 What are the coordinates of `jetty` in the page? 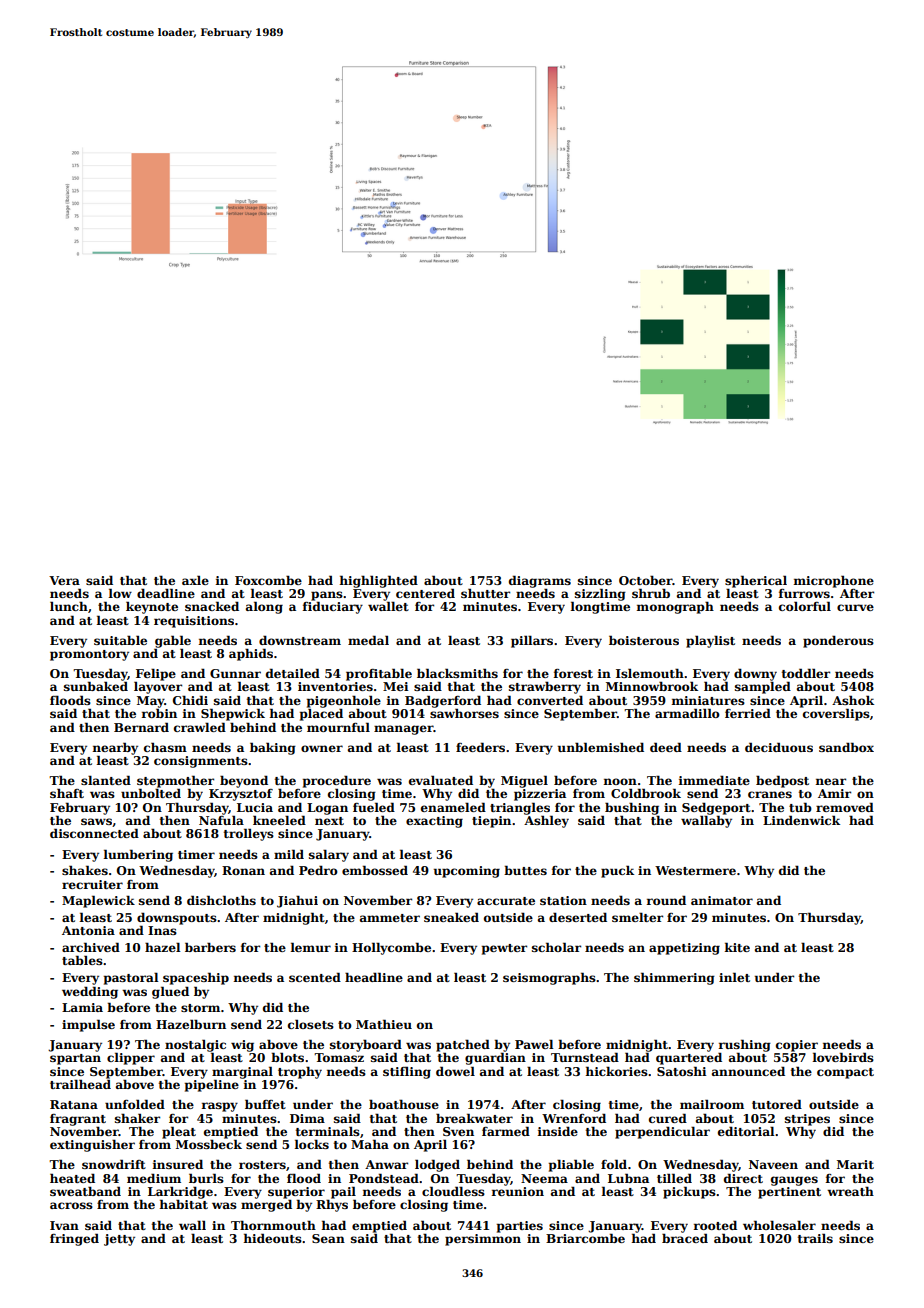 It's located at (119, 1240).
